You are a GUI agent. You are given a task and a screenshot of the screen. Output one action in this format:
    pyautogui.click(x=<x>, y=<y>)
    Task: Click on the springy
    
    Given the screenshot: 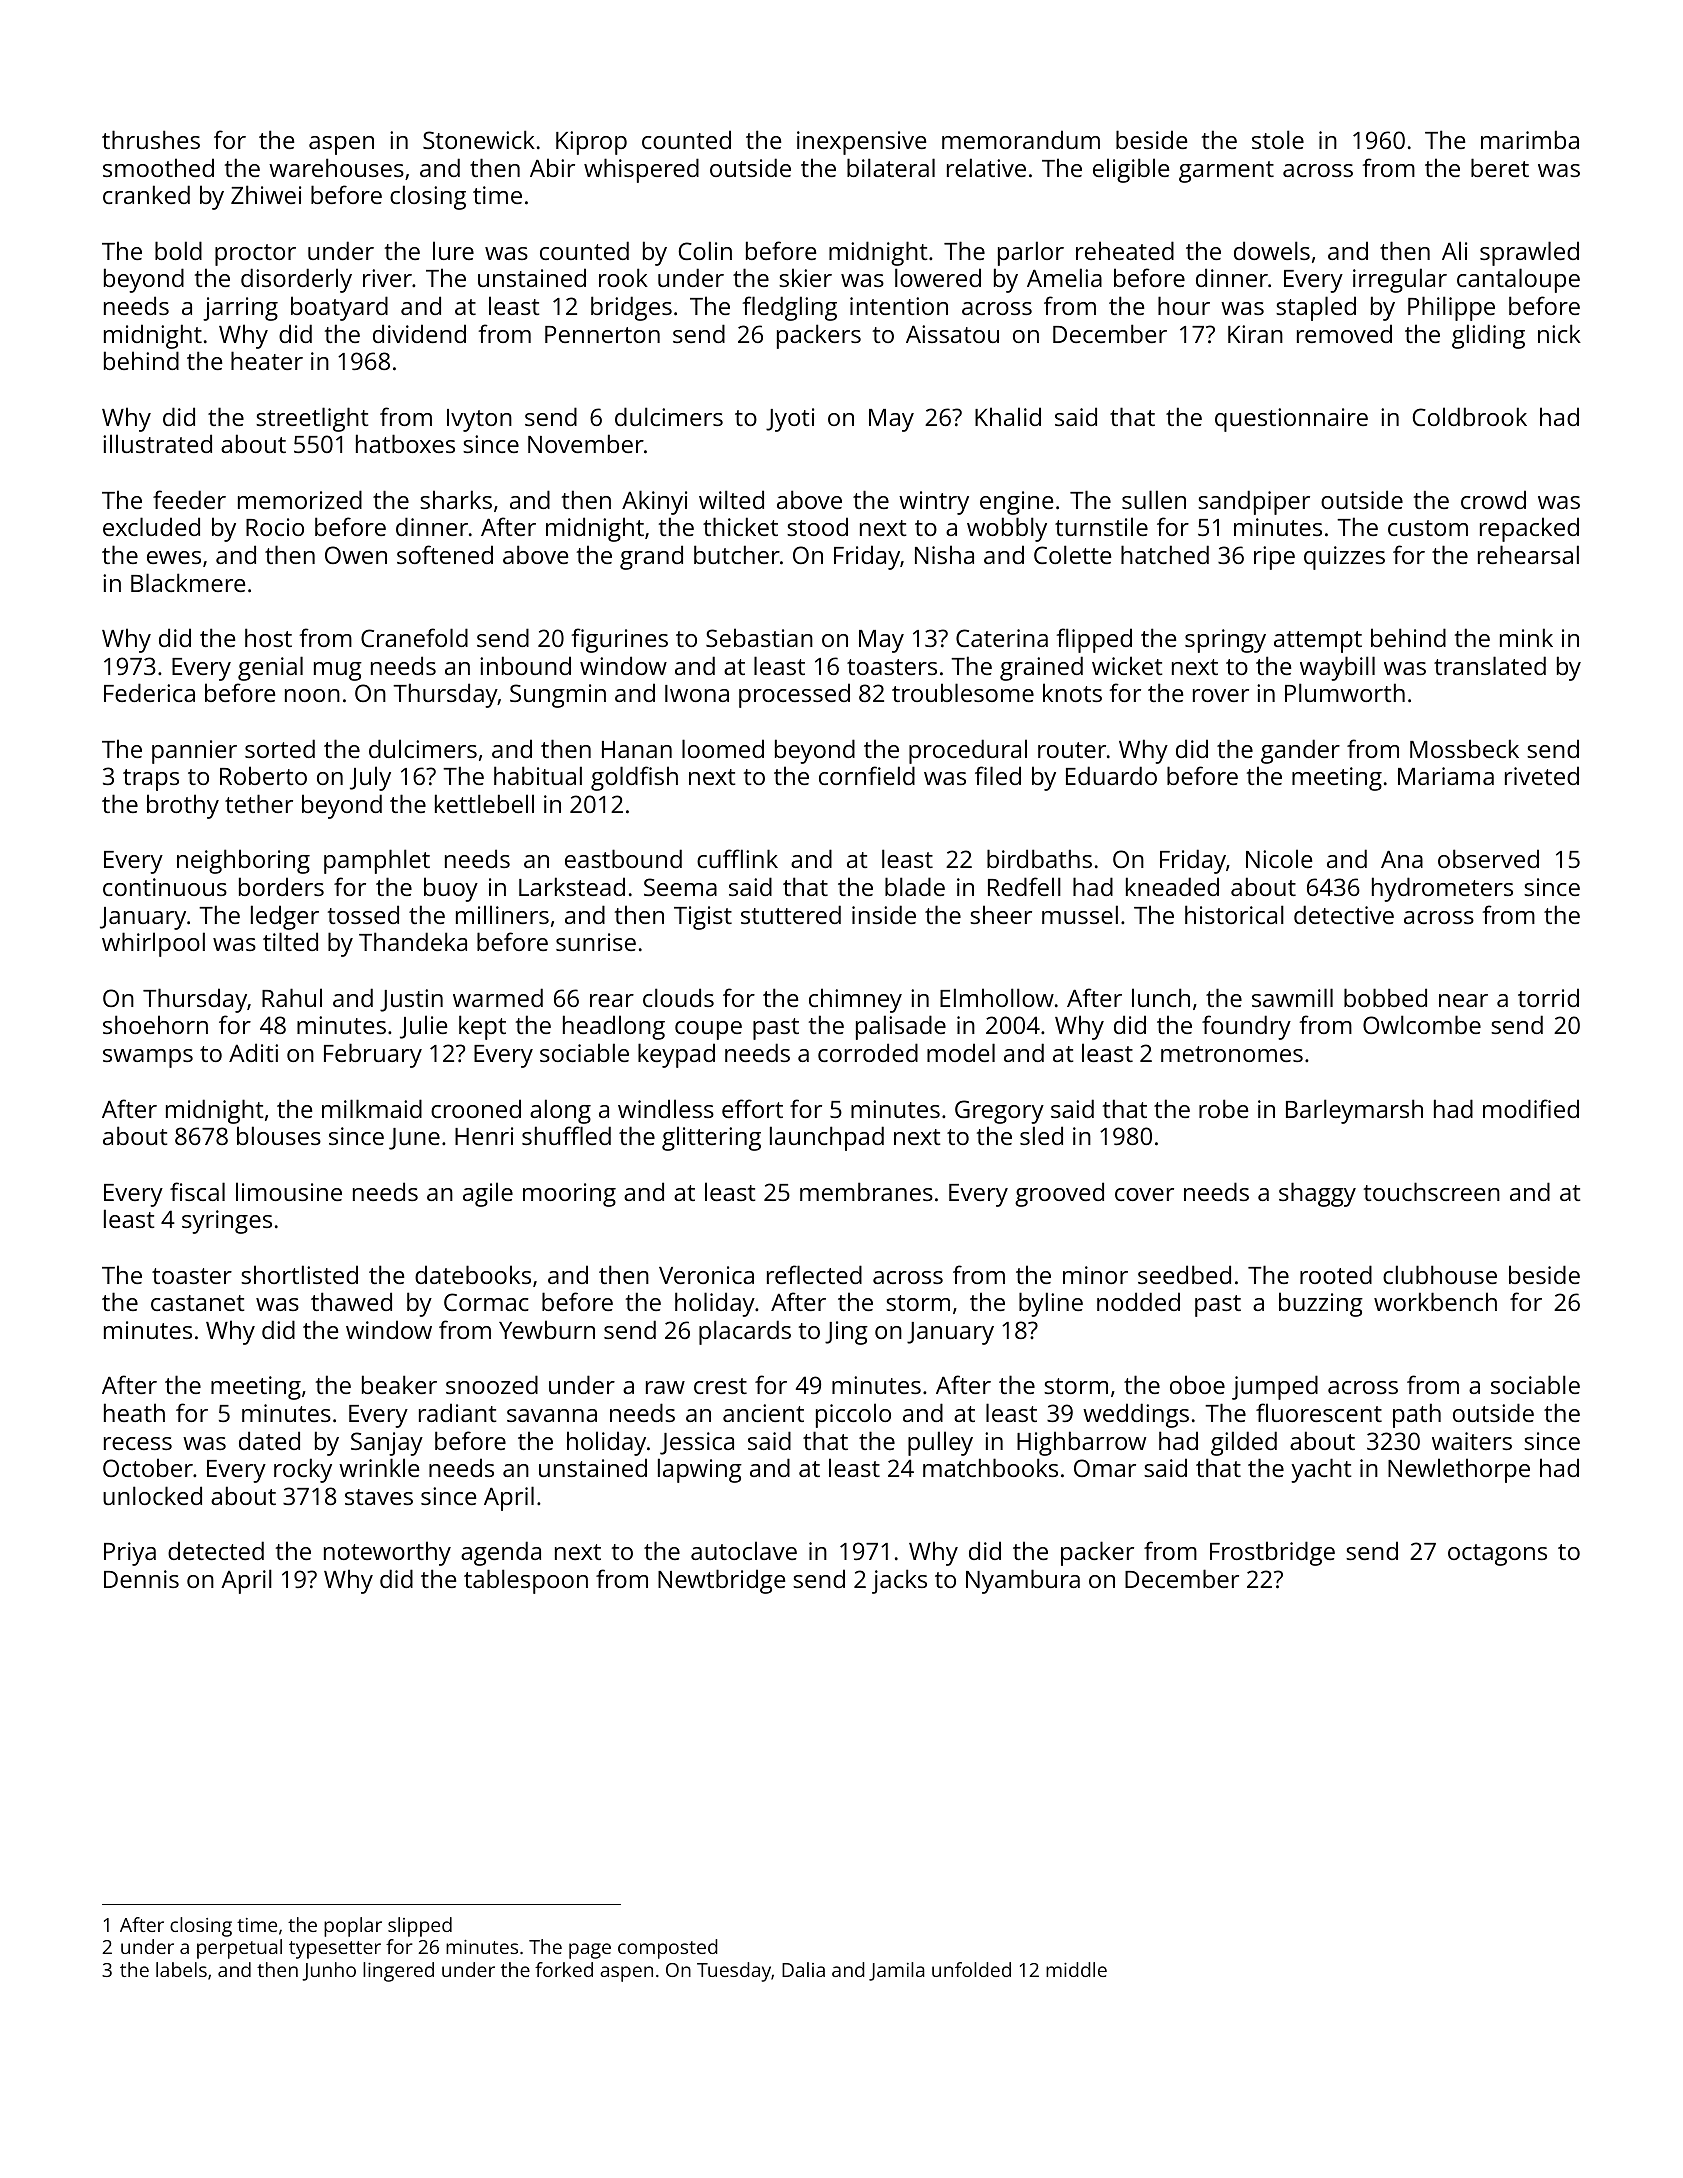 What is the action you would take?
    pyautogui.click(x=1225, y=641)
